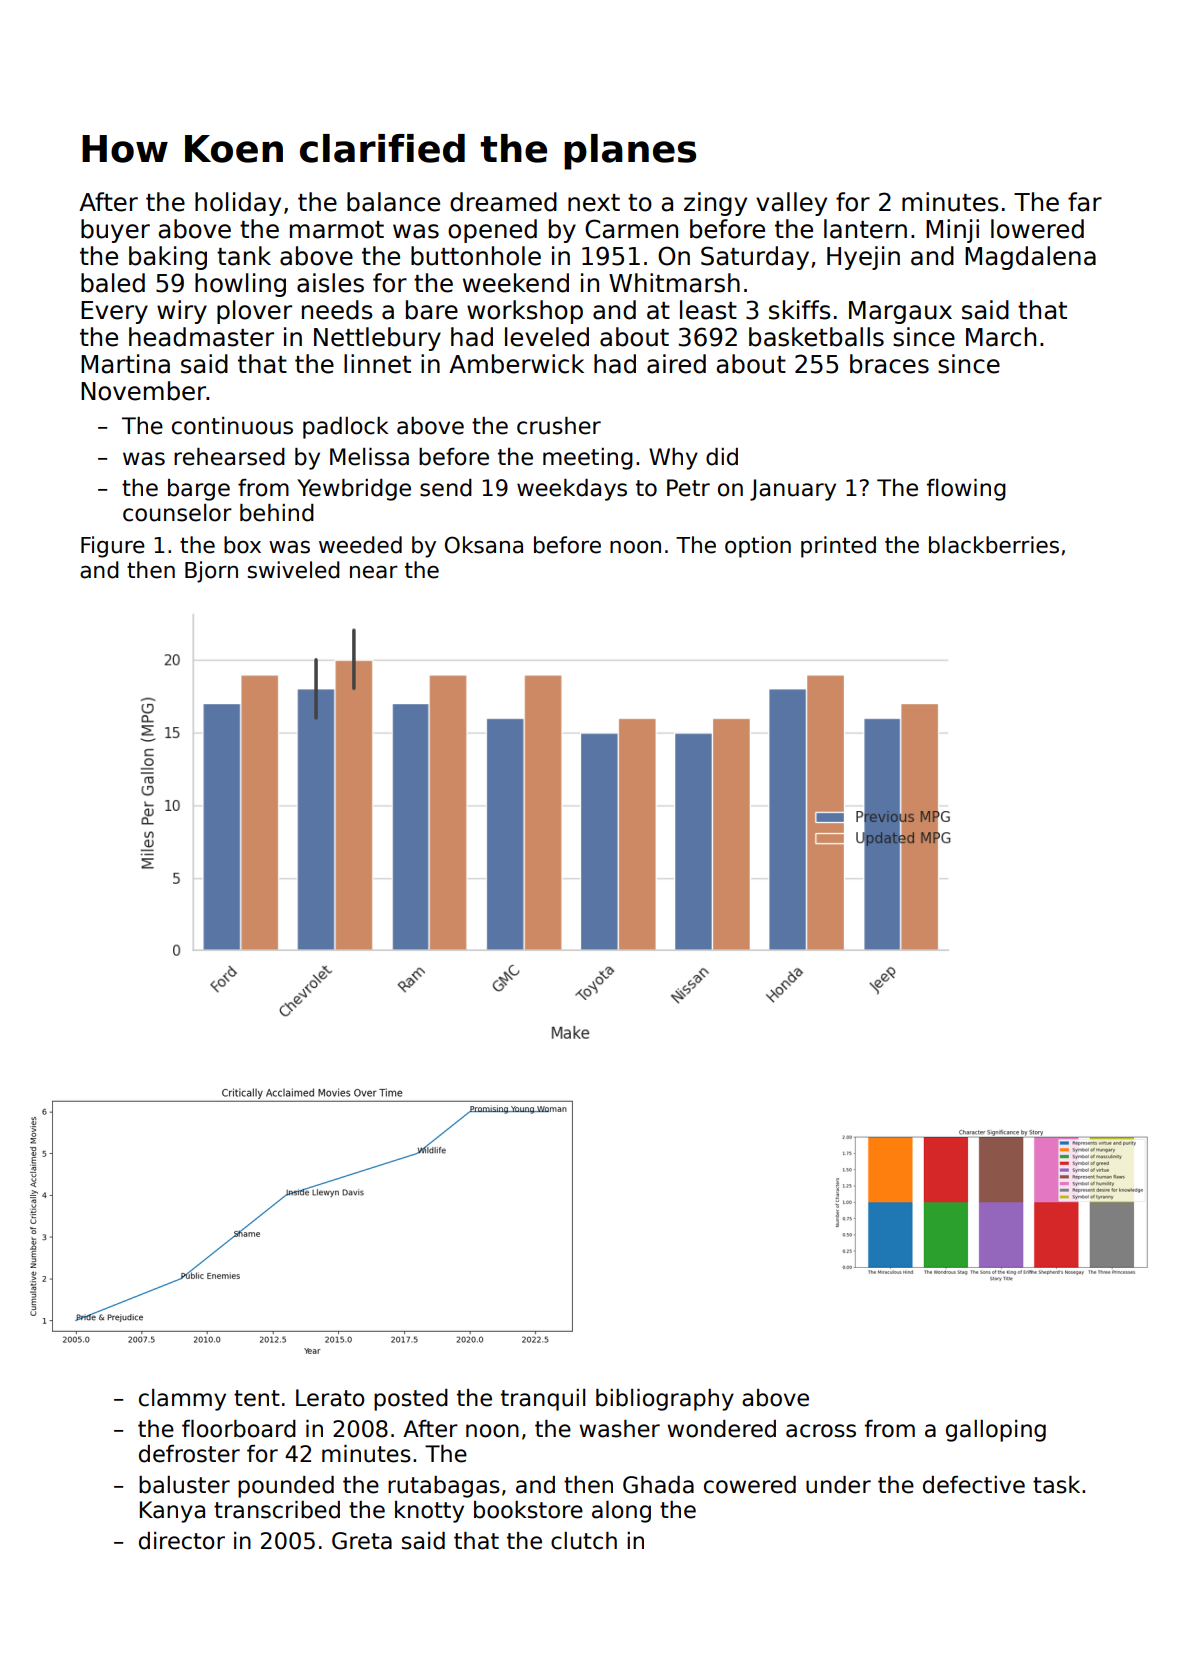 This screenshot has height=1679, width=1187. What do you see at coordinates (286, 1487) in the screenshot?
I see `pounded` at bounding box center [286, 1487].
